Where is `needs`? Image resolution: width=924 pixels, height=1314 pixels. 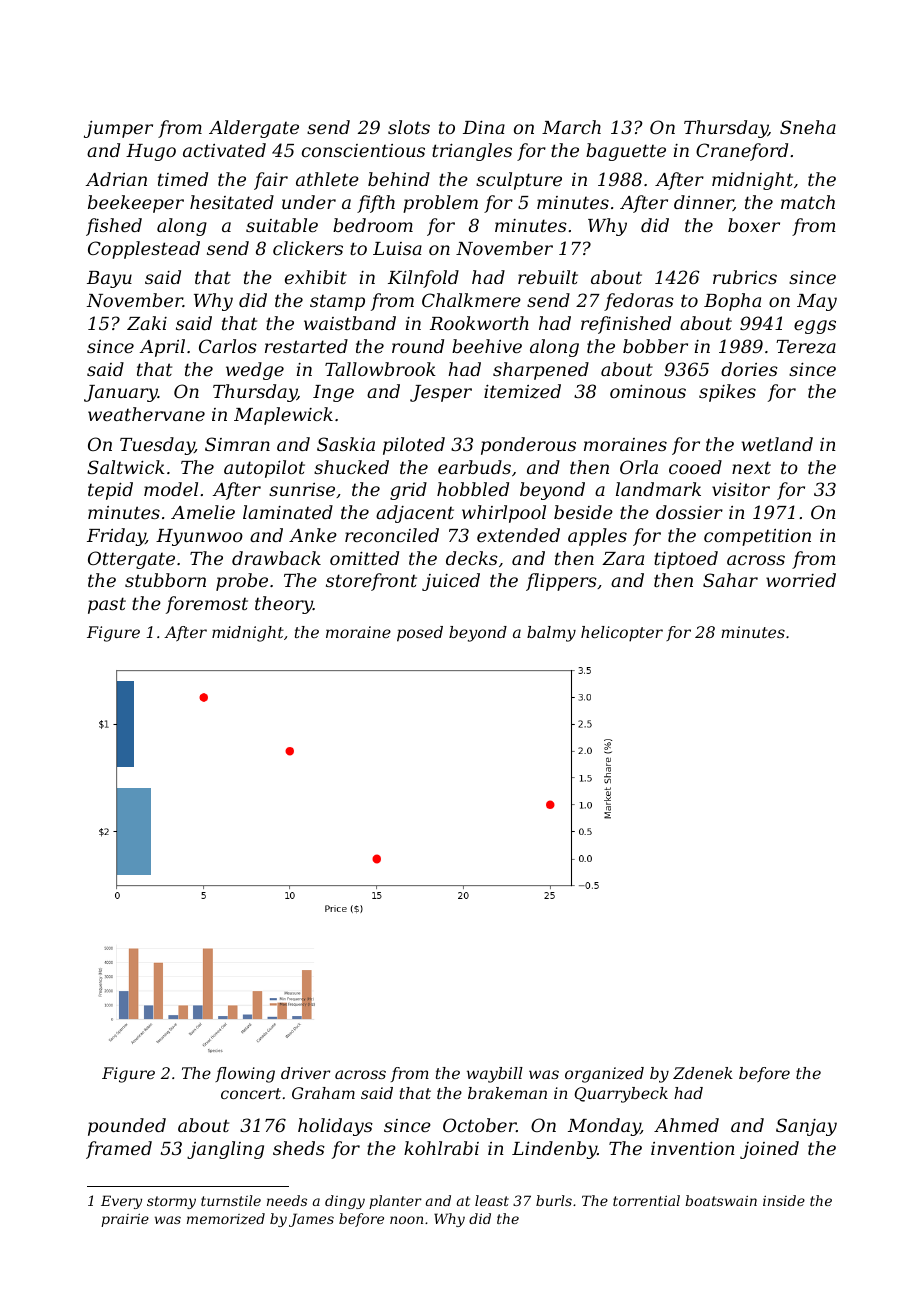
needs is located at coordinates (287, 1200).
